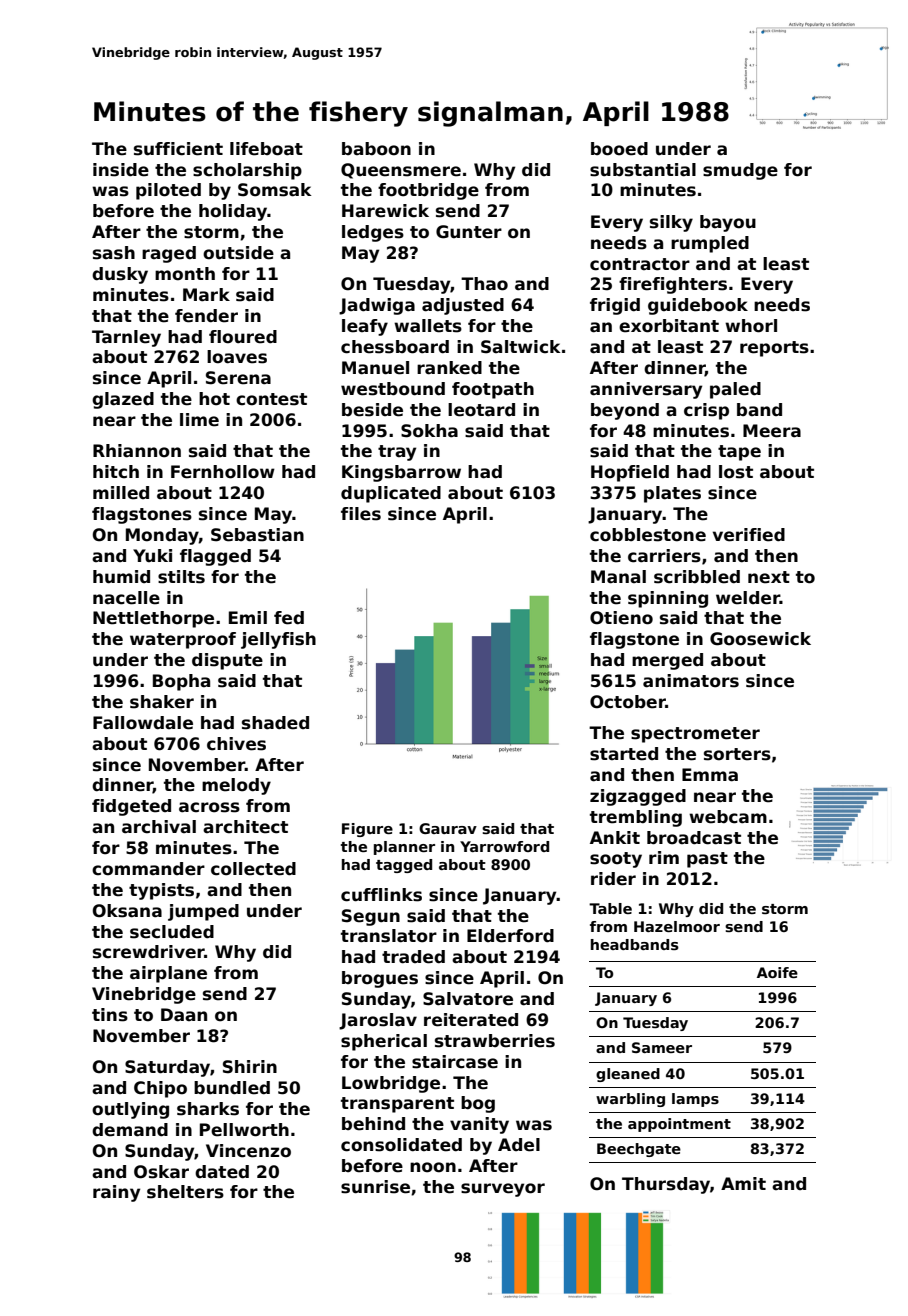 This image has width=908, height=1316. I want to click on whorl, so click(751, 326).
